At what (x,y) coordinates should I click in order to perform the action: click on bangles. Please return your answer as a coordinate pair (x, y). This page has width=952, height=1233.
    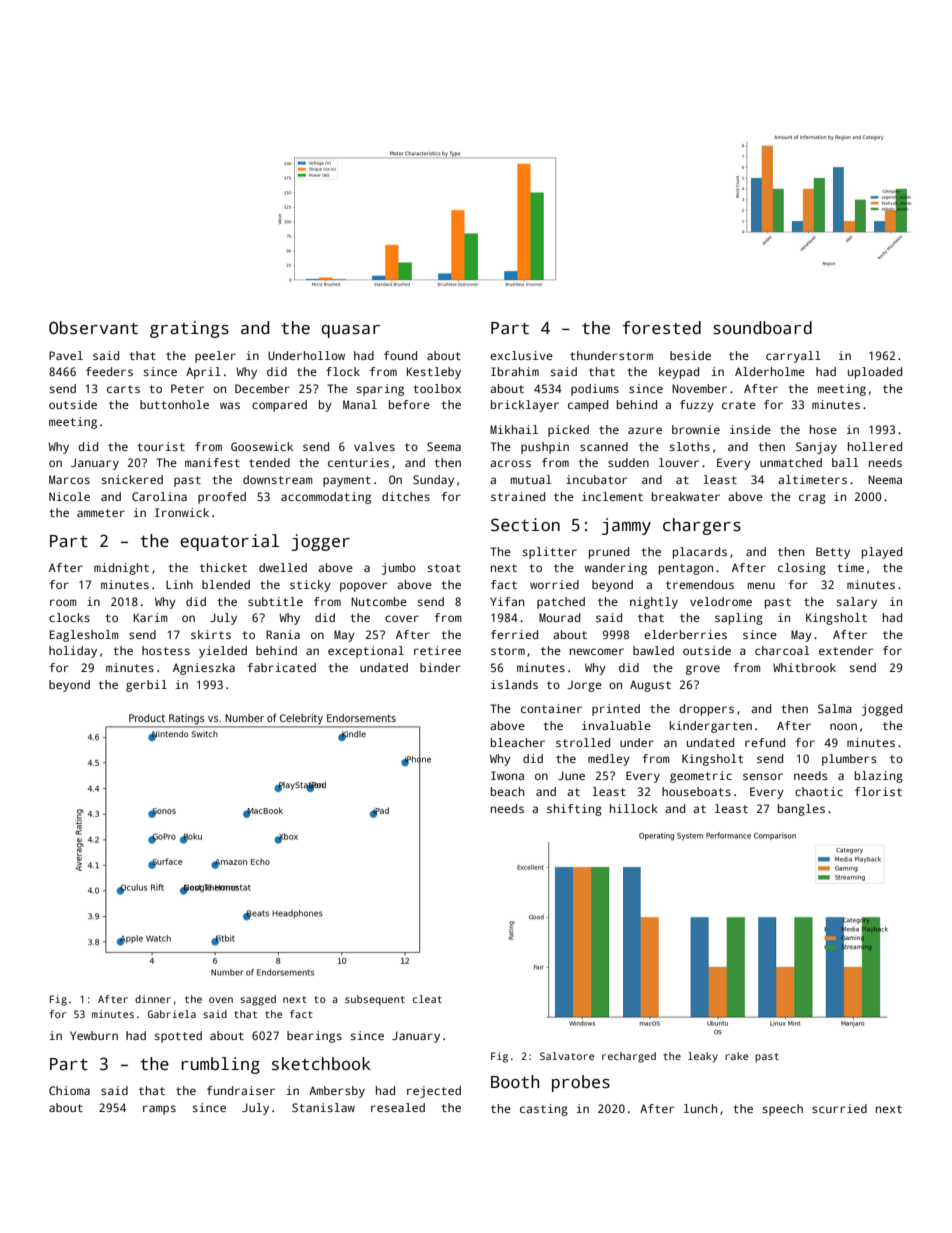
    Looking at the image, I should click on (801, 810).
